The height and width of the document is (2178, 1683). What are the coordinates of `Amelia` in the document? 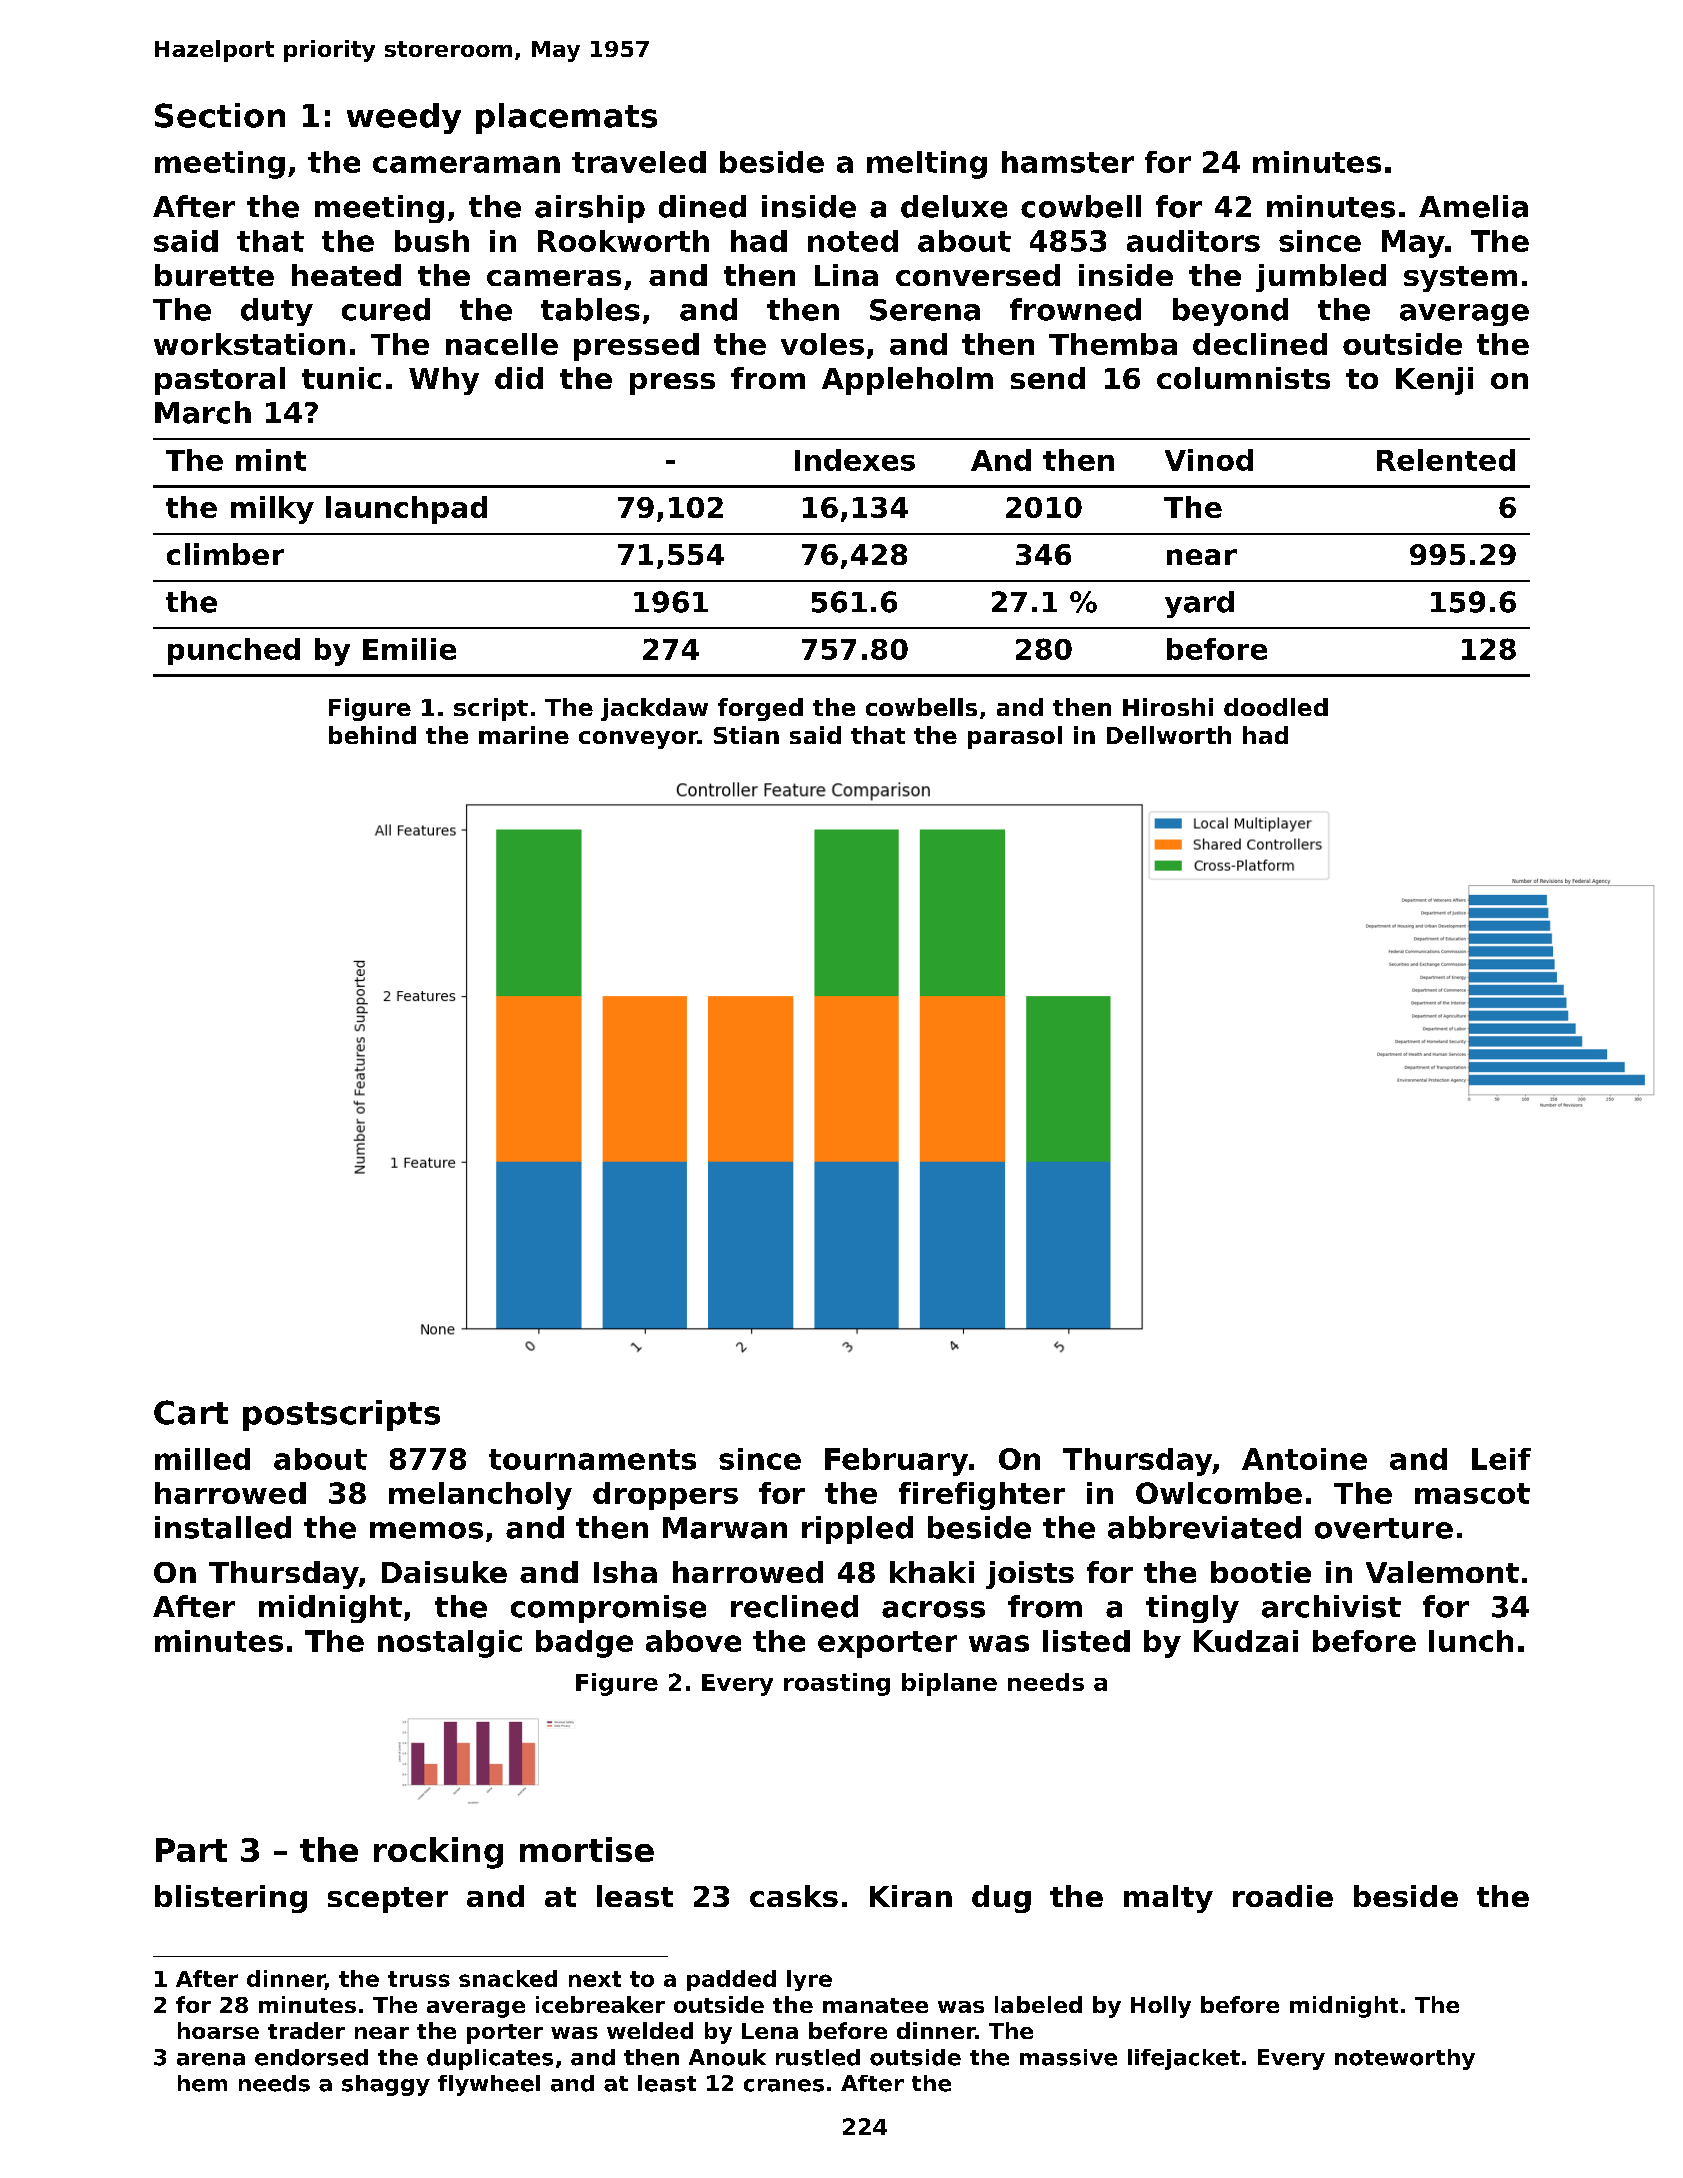 It's located at (1473, 206).
